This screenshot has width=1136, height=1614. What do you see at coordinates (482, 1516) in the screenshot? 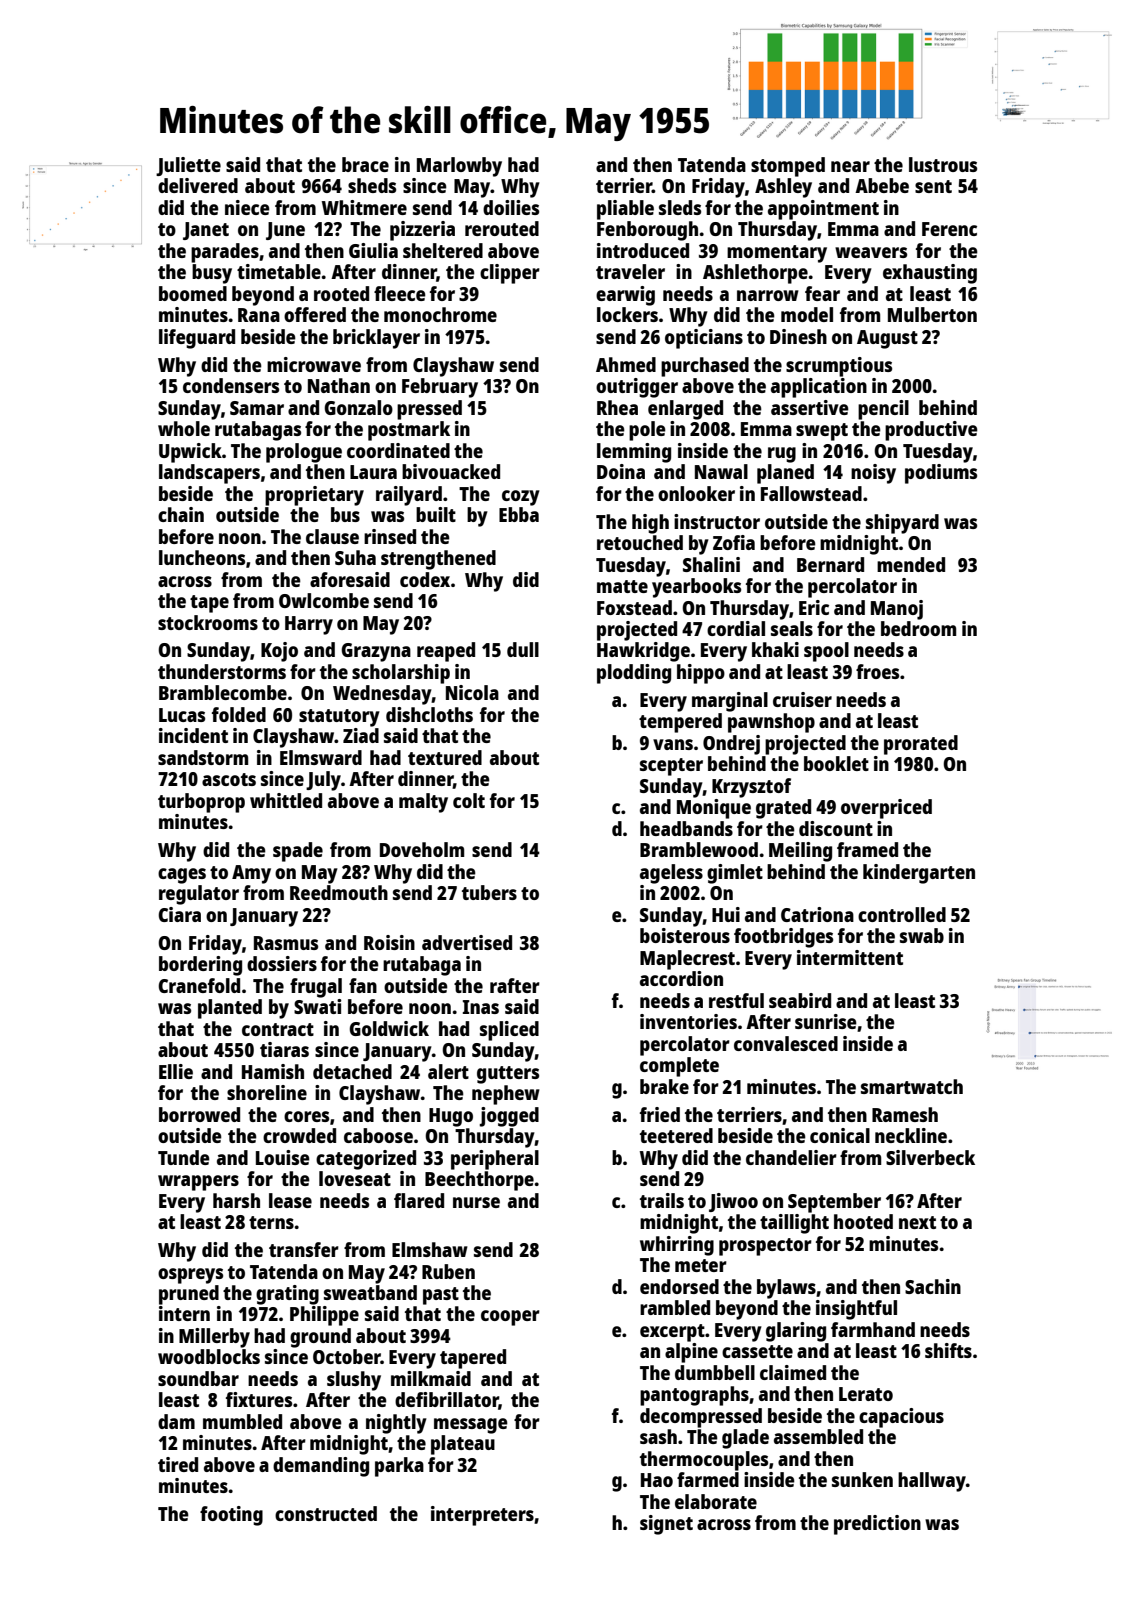
I see `interpreters` at bounding box center [482, 1516].
